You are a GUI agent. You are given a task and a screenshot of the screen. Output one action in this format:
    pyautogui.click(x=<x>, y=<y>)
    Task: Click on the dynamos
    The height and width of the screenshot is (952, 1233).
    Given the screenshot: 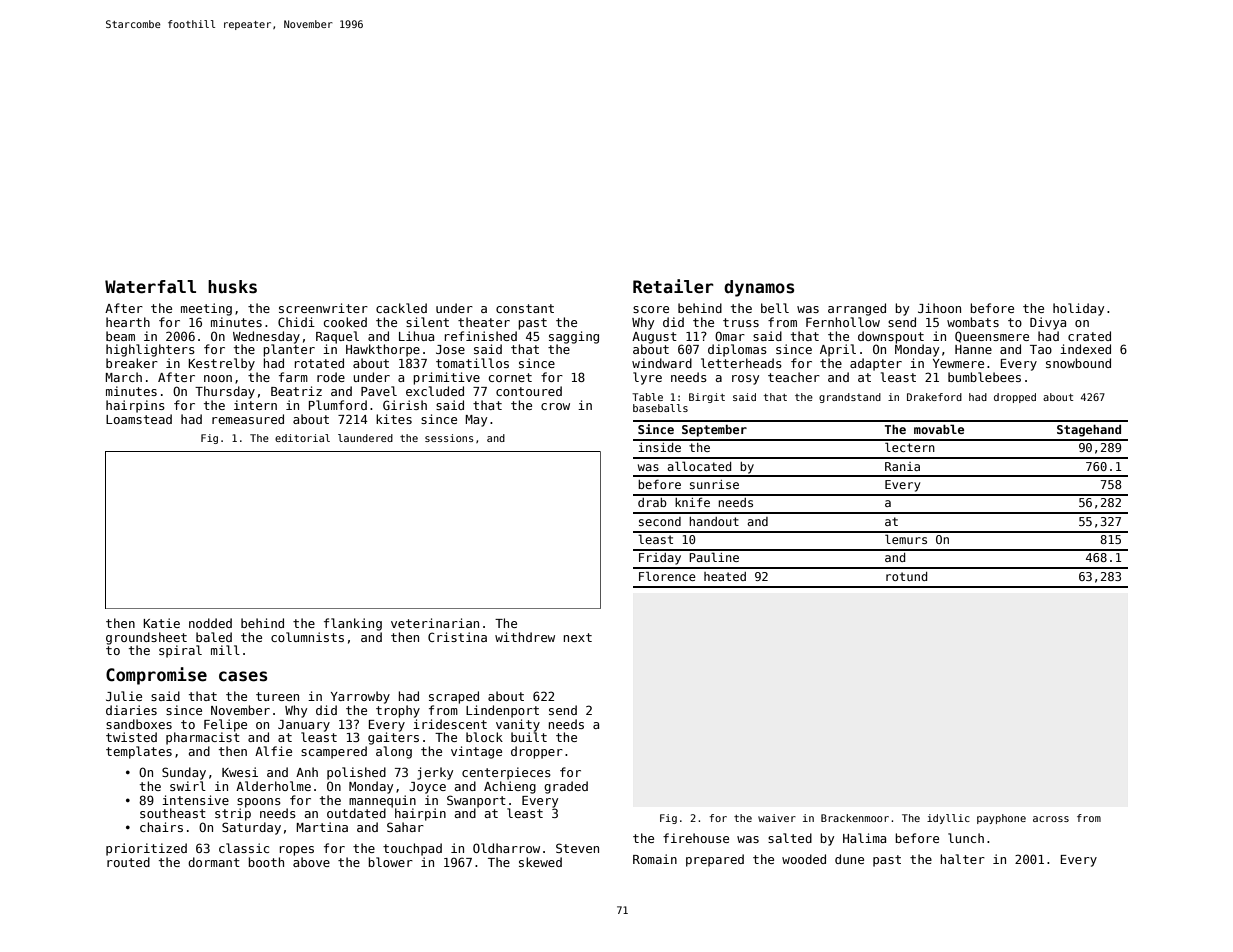 What is the action you would take?
    pyautogui.click(x=759, y=288)
